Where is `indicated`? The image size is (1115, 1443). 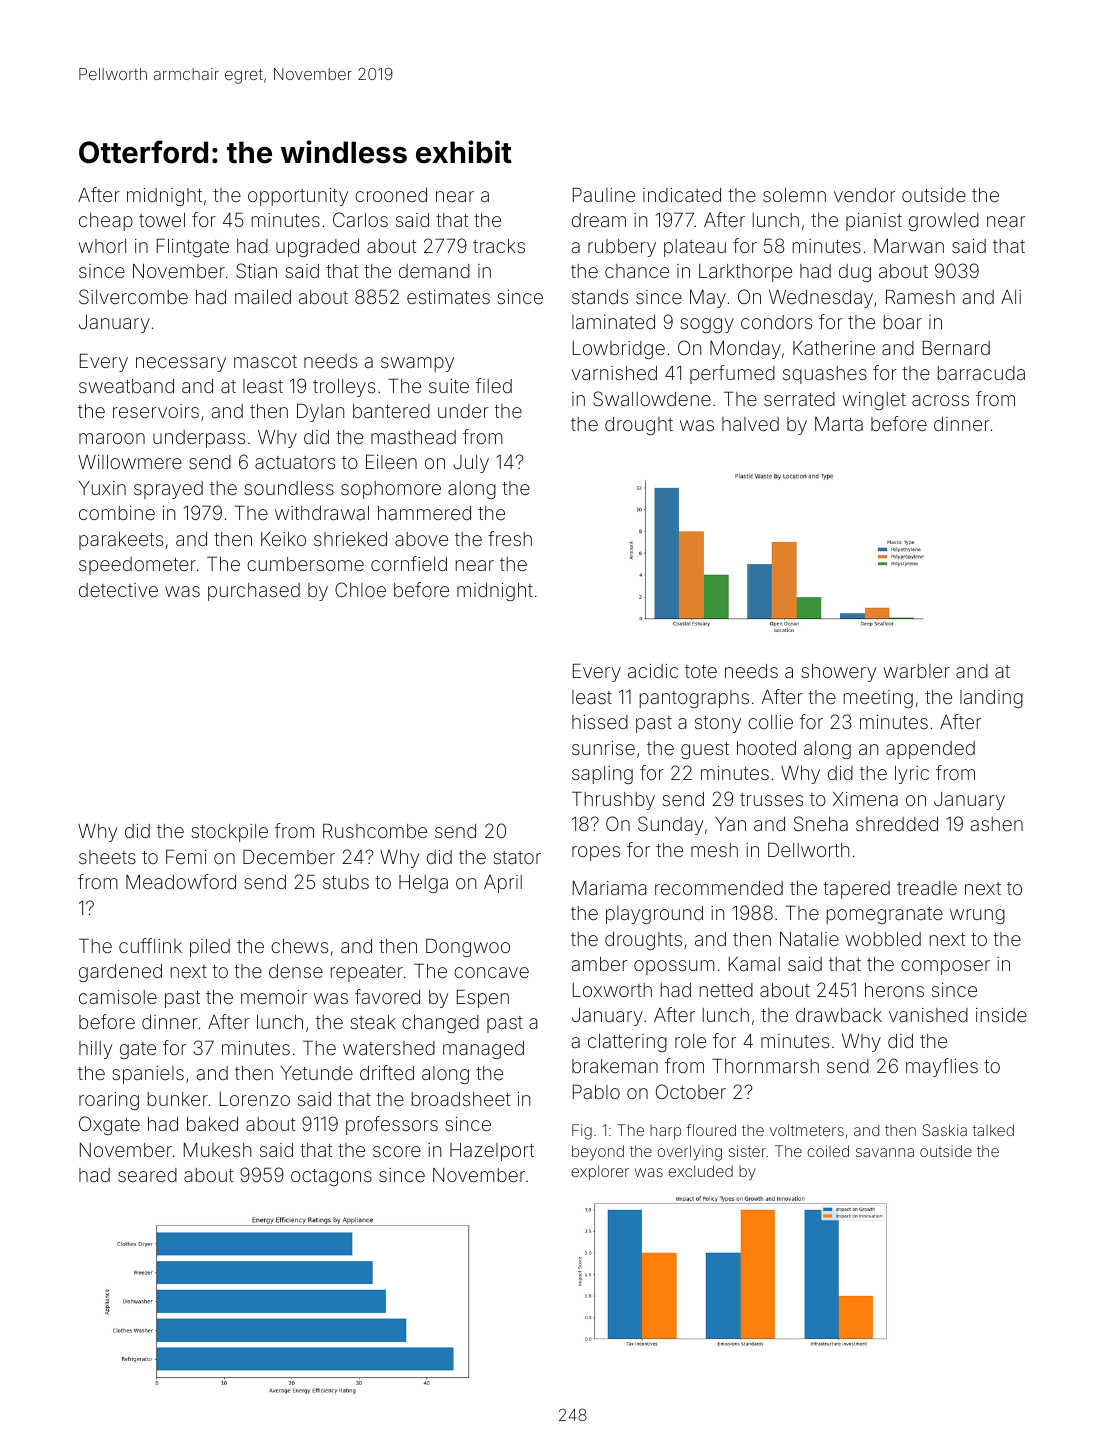 indicated is located at coordinates (682, 195).
